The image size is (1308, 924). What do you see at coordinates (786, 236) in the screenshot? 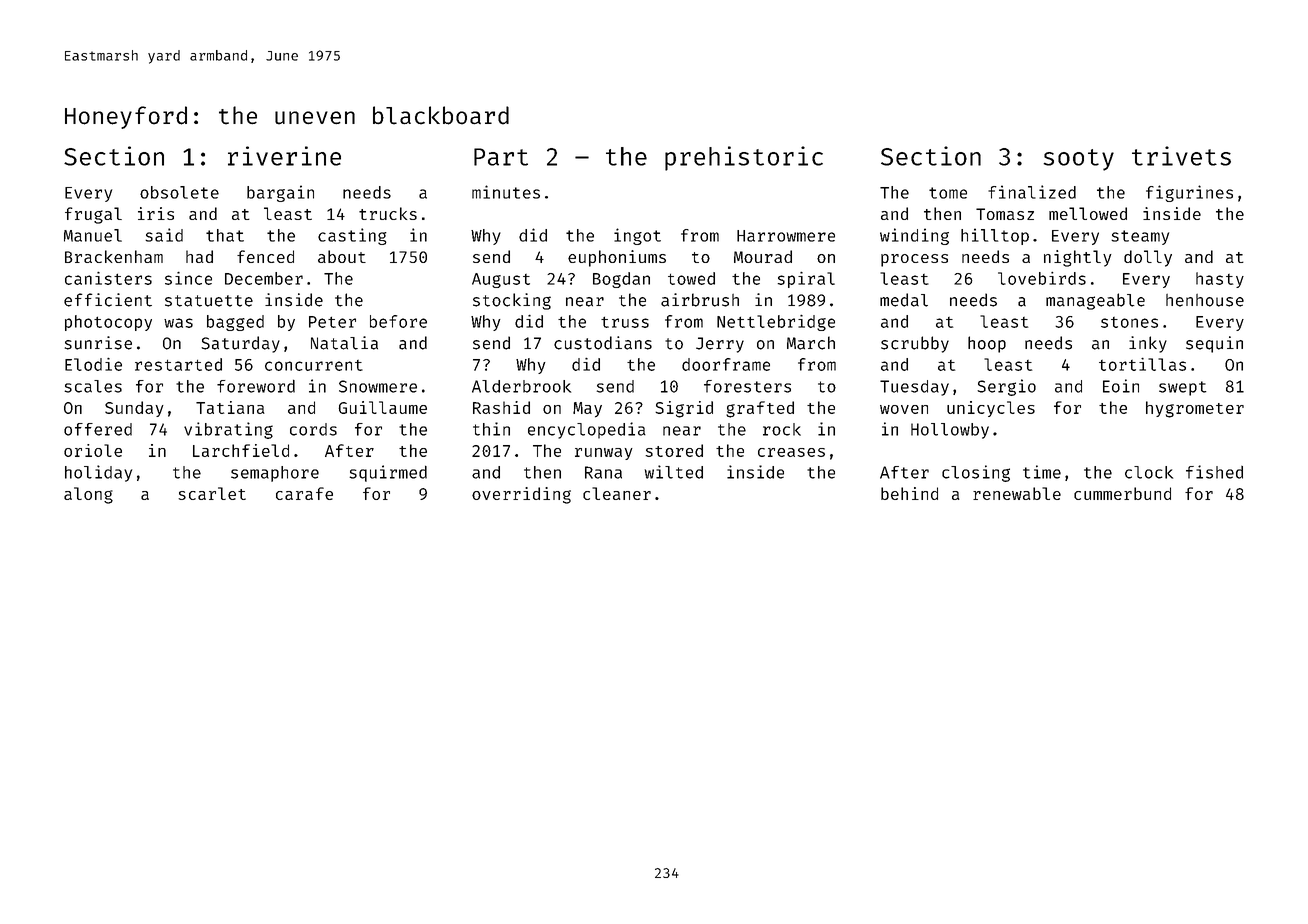
I see `Harrowmere` at bounding box center [786, 236].
